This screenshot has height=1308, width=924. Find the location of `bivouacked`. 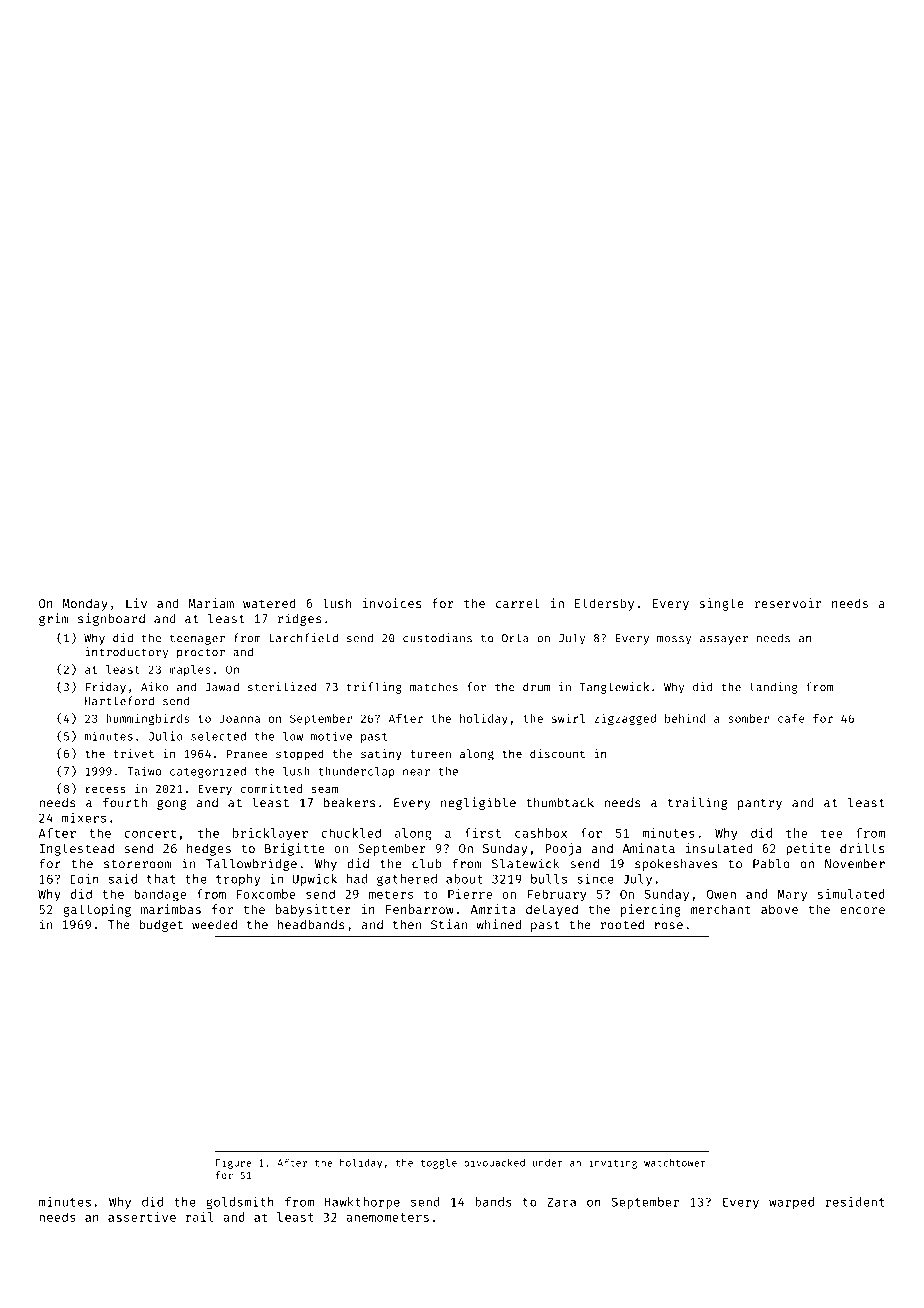

bivouacked is located at coordinates (494, 1162).
